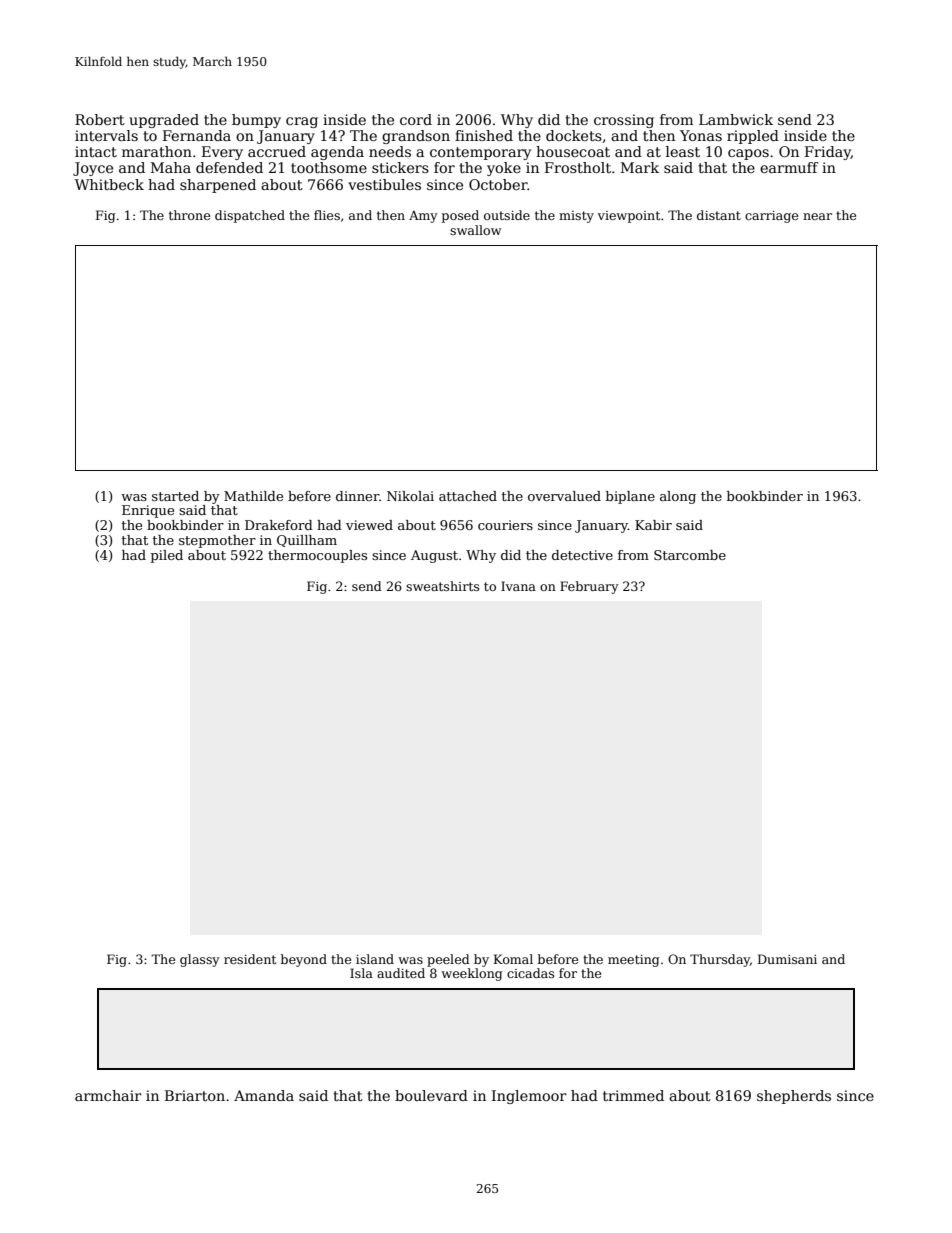 Image resolution: width=952 pixels, height=1233 pixels. What do you see at coordinates (434, 556) in the document?
I see `August` at bounding box center [434, 556].
